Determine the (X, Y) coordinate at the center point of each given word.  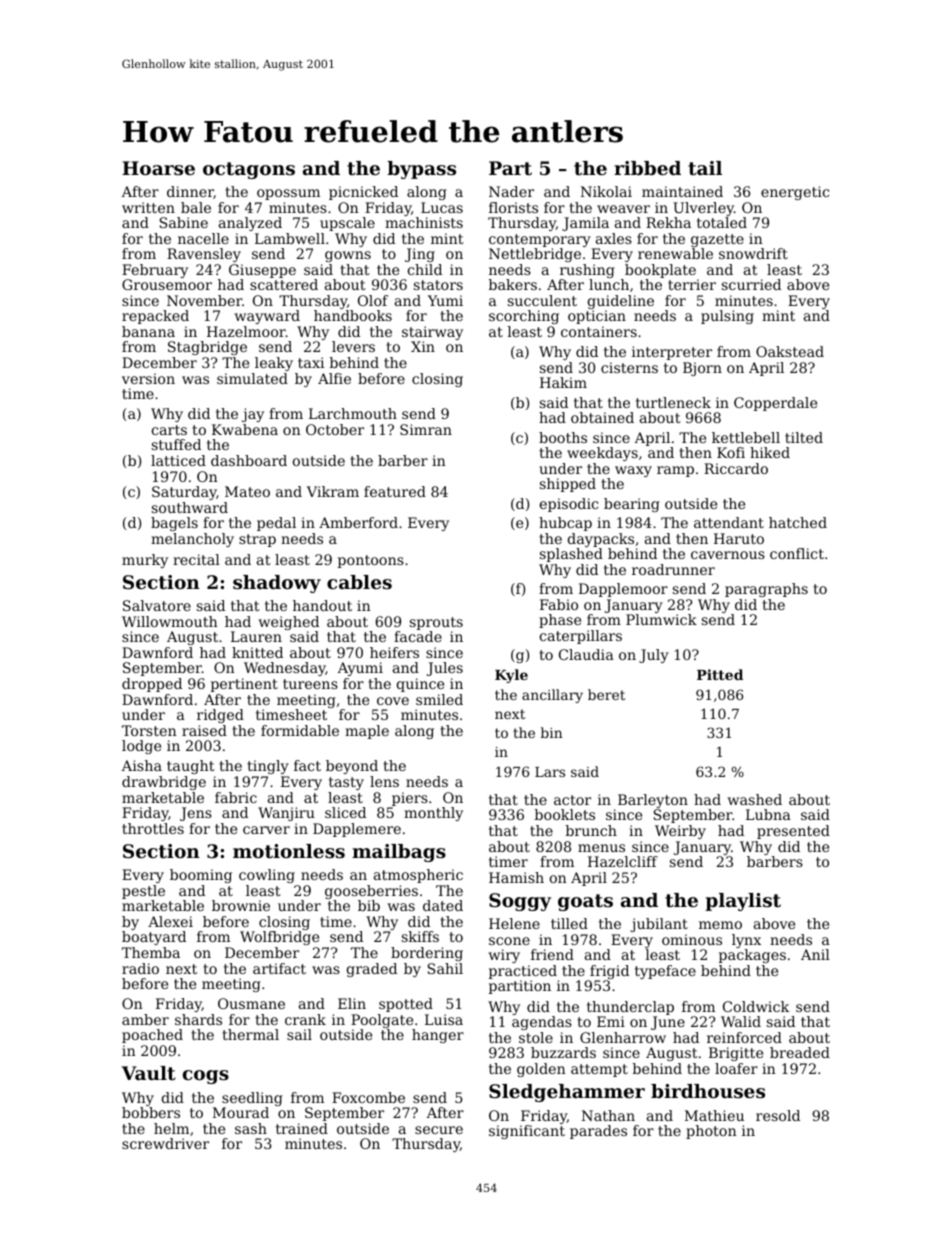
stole (536, 1037)
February (155, 271)
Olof (373, 300)
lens (384, 781)
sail (299, 1034)
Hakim (563, 382)
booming (201, 876)
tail (705, 168)
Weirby (680, 832)
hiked (770, 452)
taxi (311, 362)
